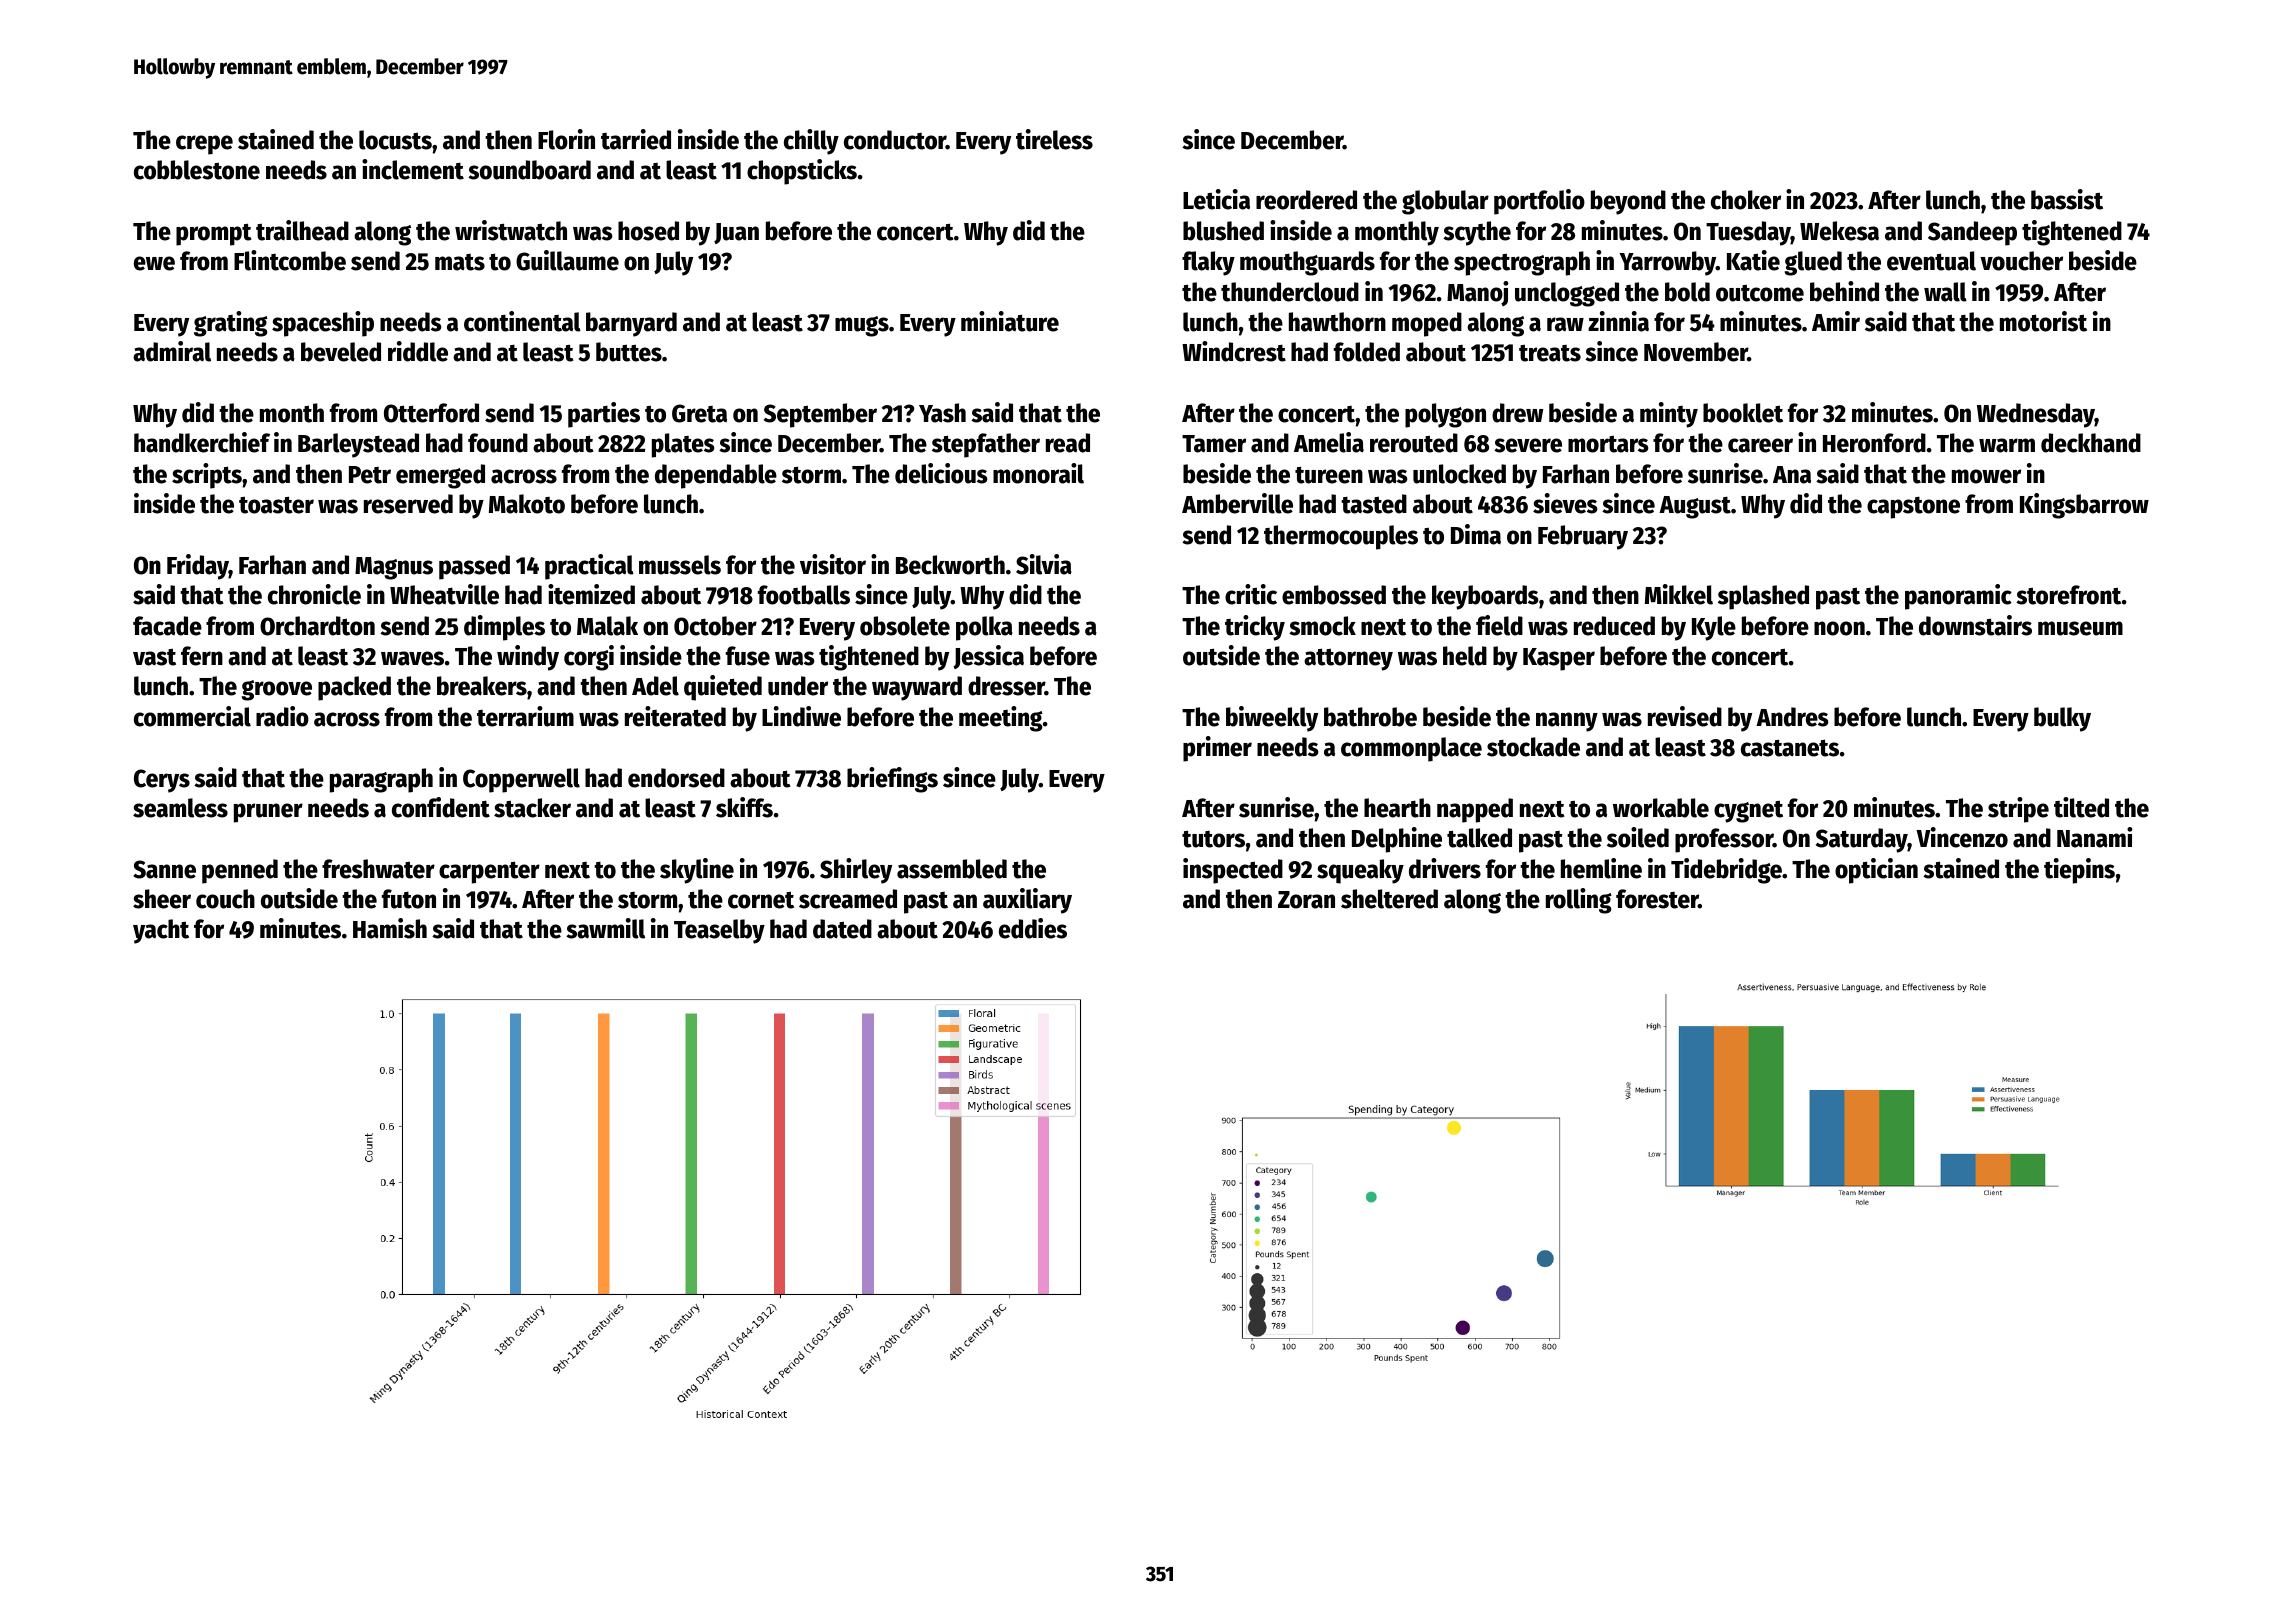  What do you see at coordinates (1476, 534) in the screenshot?
I see `Dima` at bounding box center [1476, 534].
